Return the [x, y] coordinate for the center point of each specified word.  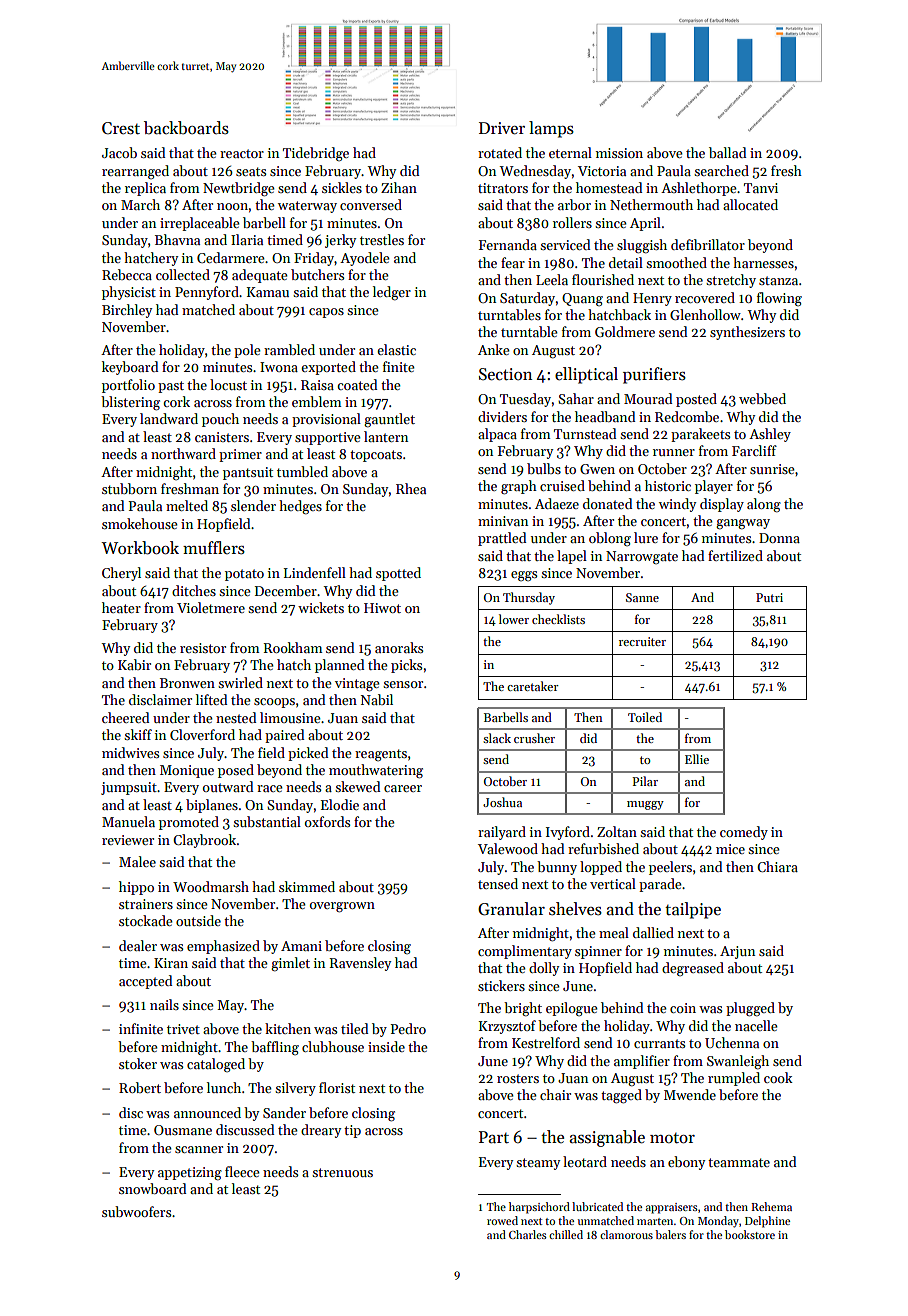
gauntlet [389, 420]
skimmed [307, 886]
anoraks [399, 647]
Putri [769, 597]
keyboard [130, 368]
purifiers [654, 375]
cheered [125, 717]
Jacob [119, 152]
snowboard [152, 1188]
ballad [727, 152]
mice [730, 849]
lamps [551, 129]
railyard [502, 833]
